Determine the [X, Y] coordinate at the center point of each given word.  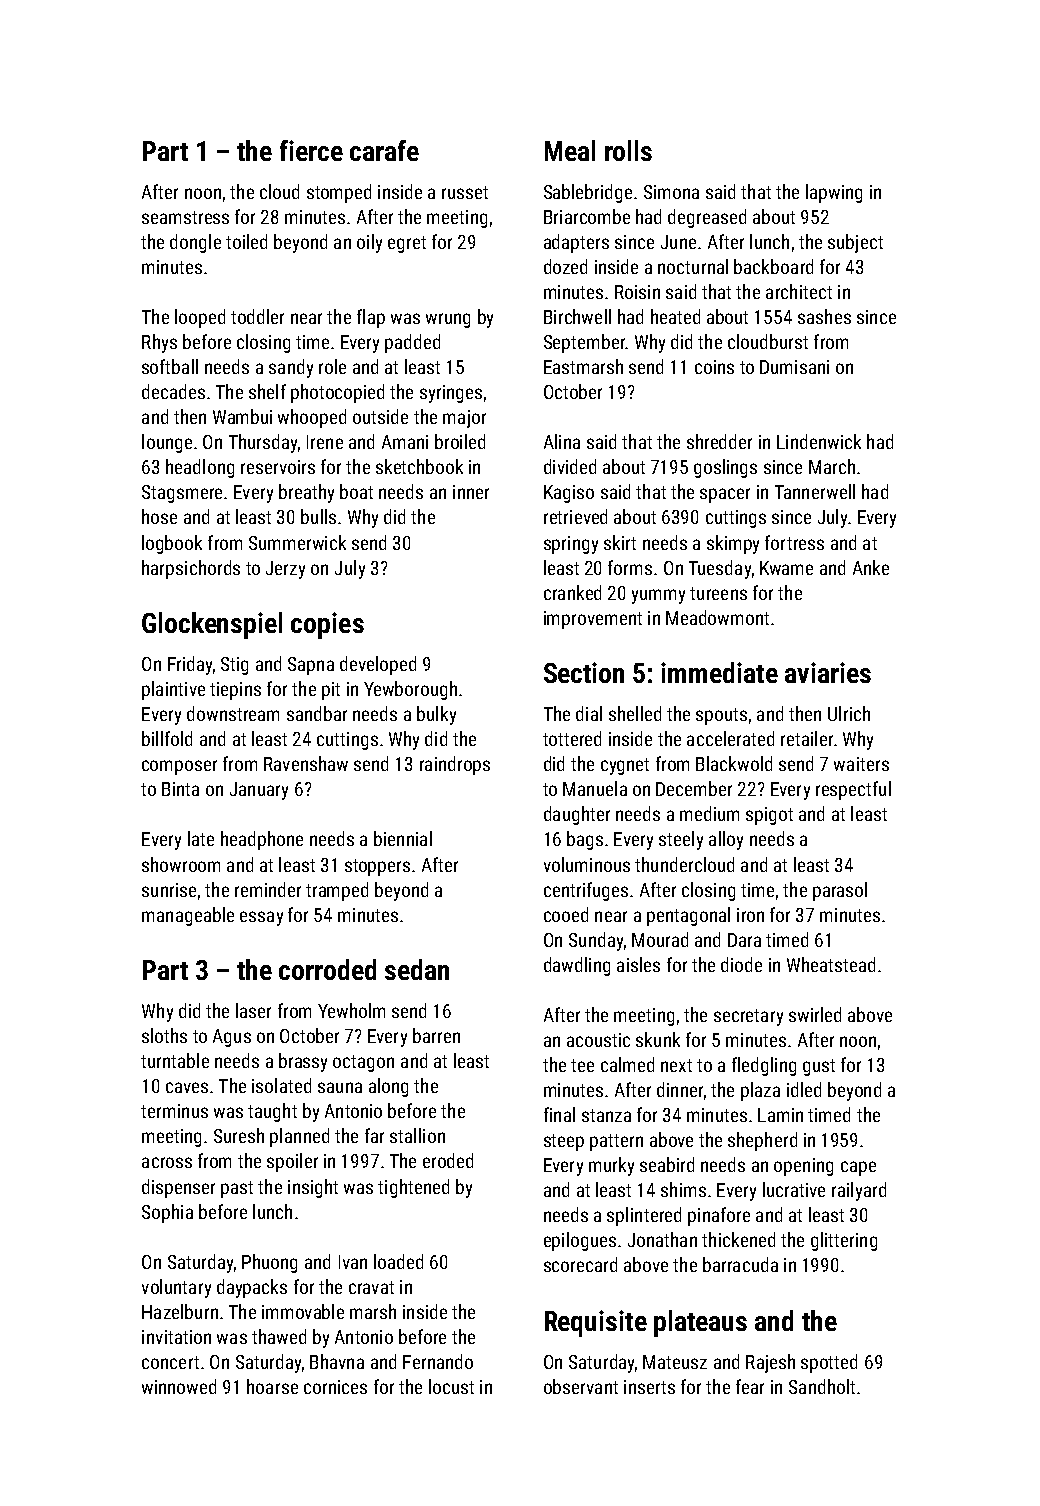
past [237, 1189]
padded [412, 343]
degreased [707, 218]
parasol [840, 891]
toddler [257, 316]
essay [261, 918]
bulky [436, 715]
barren [436, 1035]
